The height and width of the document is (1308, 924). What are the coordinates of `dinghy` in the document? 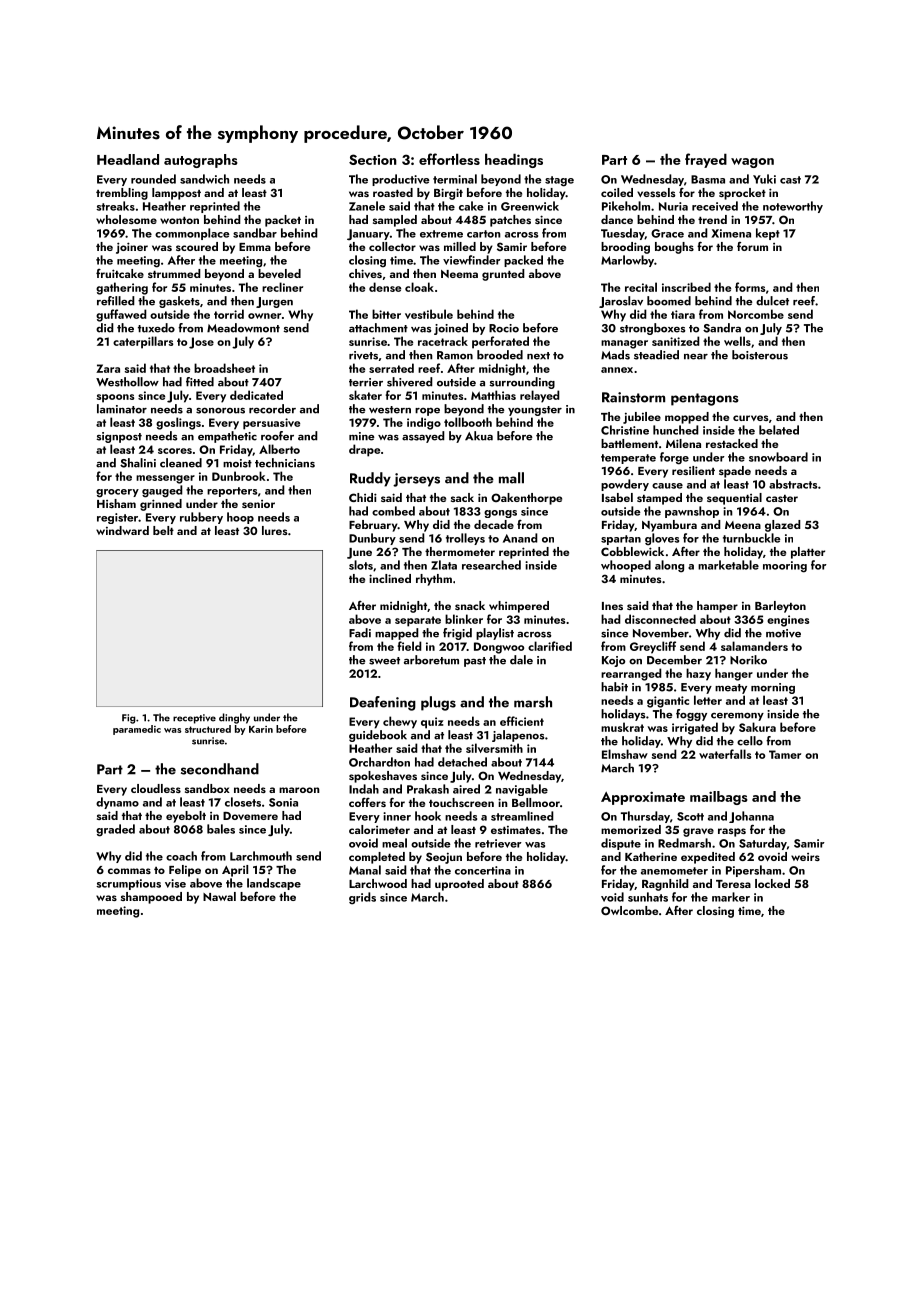 It's located at (234, 718).
